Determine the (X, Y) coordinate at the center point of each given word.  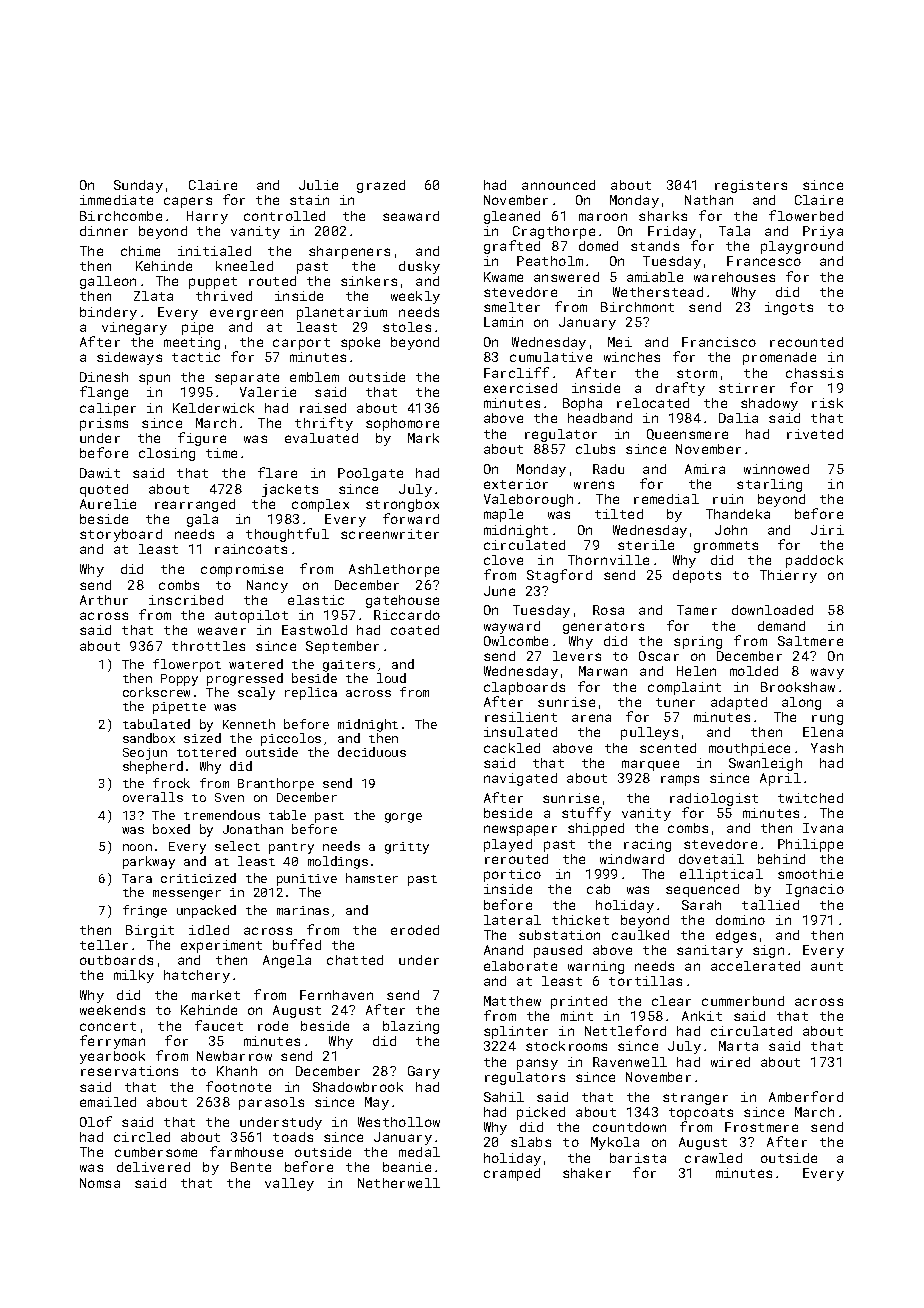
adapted (739, 703)
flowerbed (806, 215)
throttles (208, 646)
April (780, 779)
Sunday (138, 186)
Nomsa (100, 1183)
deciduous (372, 752)
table (287, 815)
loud (391, 678)
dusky (419, 267)
